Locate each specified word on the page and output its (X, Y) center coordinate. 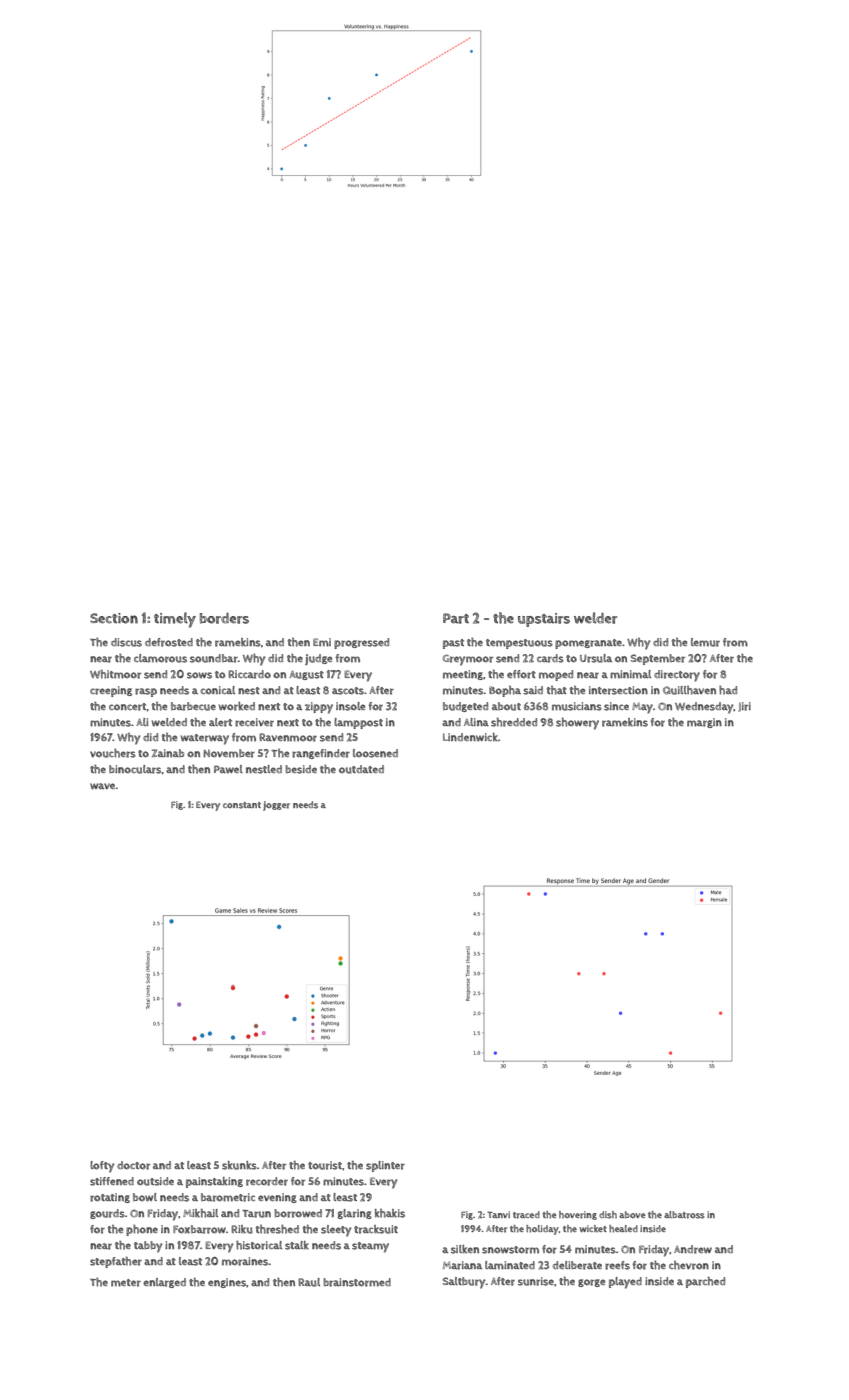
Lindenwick (470, 737)
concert (128, 707)
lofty (102, 1167)
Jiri (744, 707)
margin (704, 723)
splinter (385, 1166)
